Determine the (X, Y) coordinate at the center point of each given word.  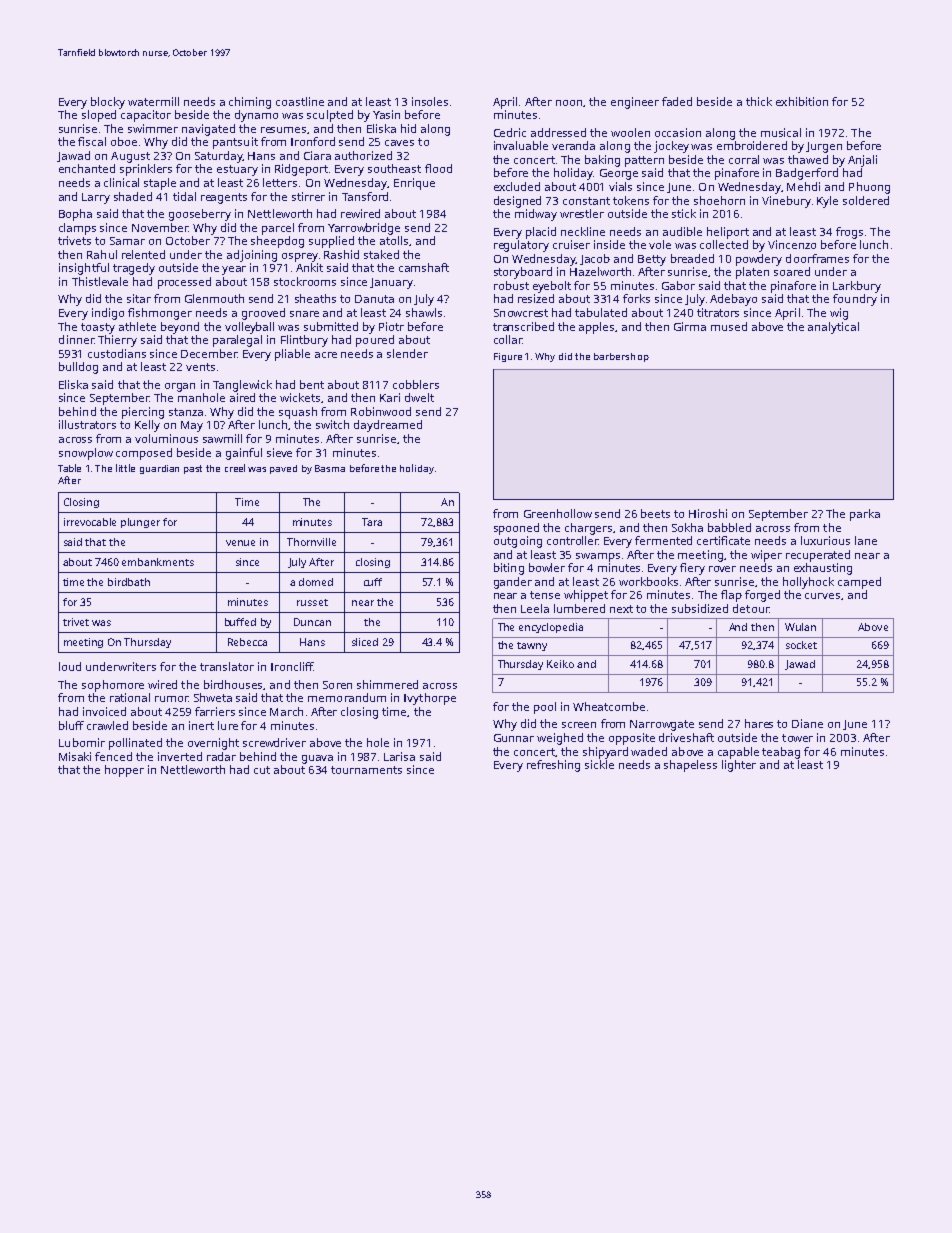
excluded (517, 186)
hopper (124, 771)
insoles (430, 101)
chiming (250, 103)
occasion (678, 132)
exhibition (802, 101)
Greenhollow (558, 513)
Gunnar (514, 738)
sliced (365, 642)
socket (801, 645)
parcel (278, 229)
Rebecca (247, 642)
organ (180, 387)
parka (865, 515)
